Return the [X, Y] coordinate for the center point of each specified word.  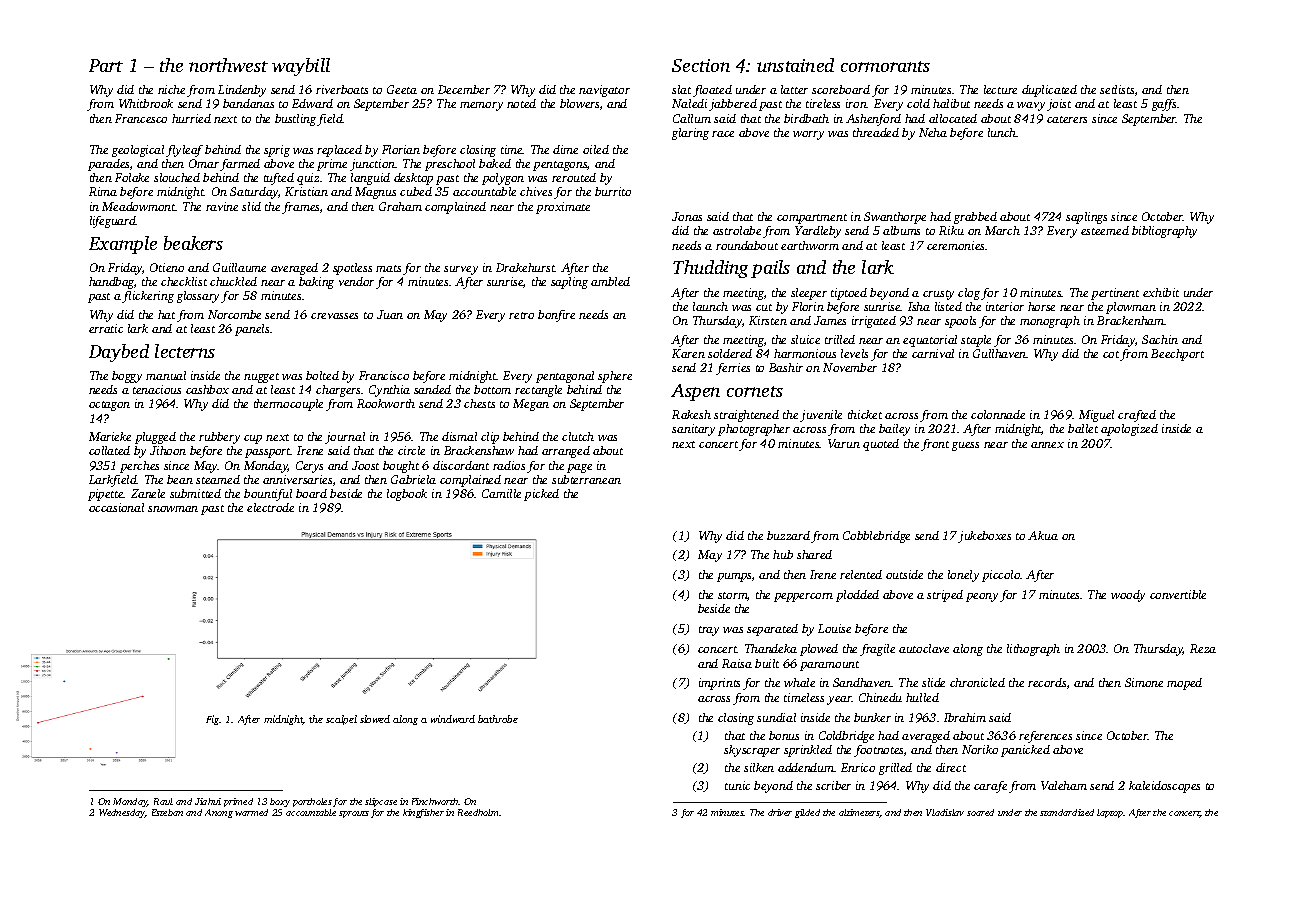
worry [808, 135]
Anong [219, 813]
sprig [277, 151]
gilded [807, 813]
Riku [951, 230]
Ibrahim [965, 717]
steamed [218, 479]
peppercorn [803, 597]
